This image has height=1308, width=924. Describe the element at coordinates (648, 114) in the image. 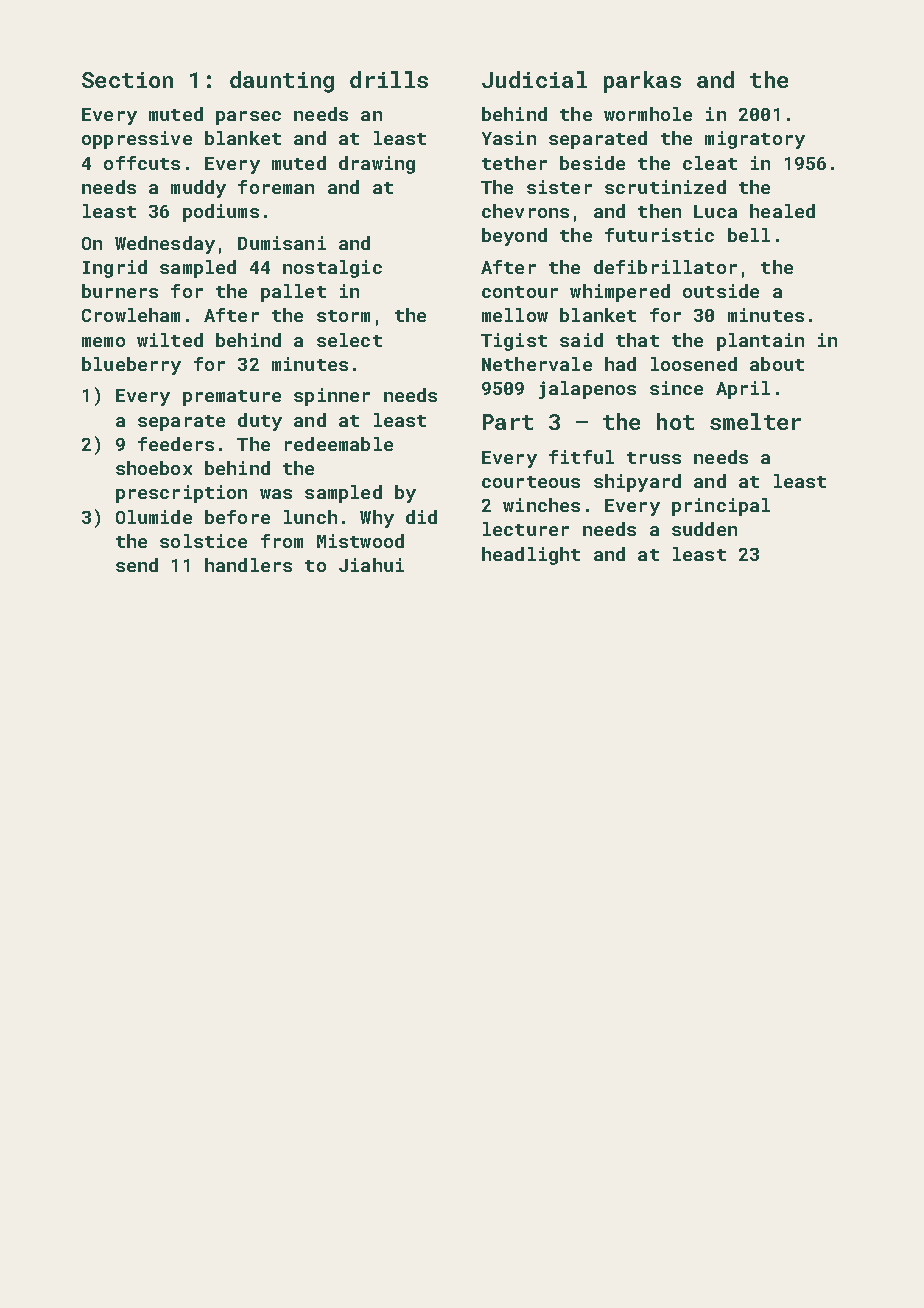

I see `wormhole` at that location.
